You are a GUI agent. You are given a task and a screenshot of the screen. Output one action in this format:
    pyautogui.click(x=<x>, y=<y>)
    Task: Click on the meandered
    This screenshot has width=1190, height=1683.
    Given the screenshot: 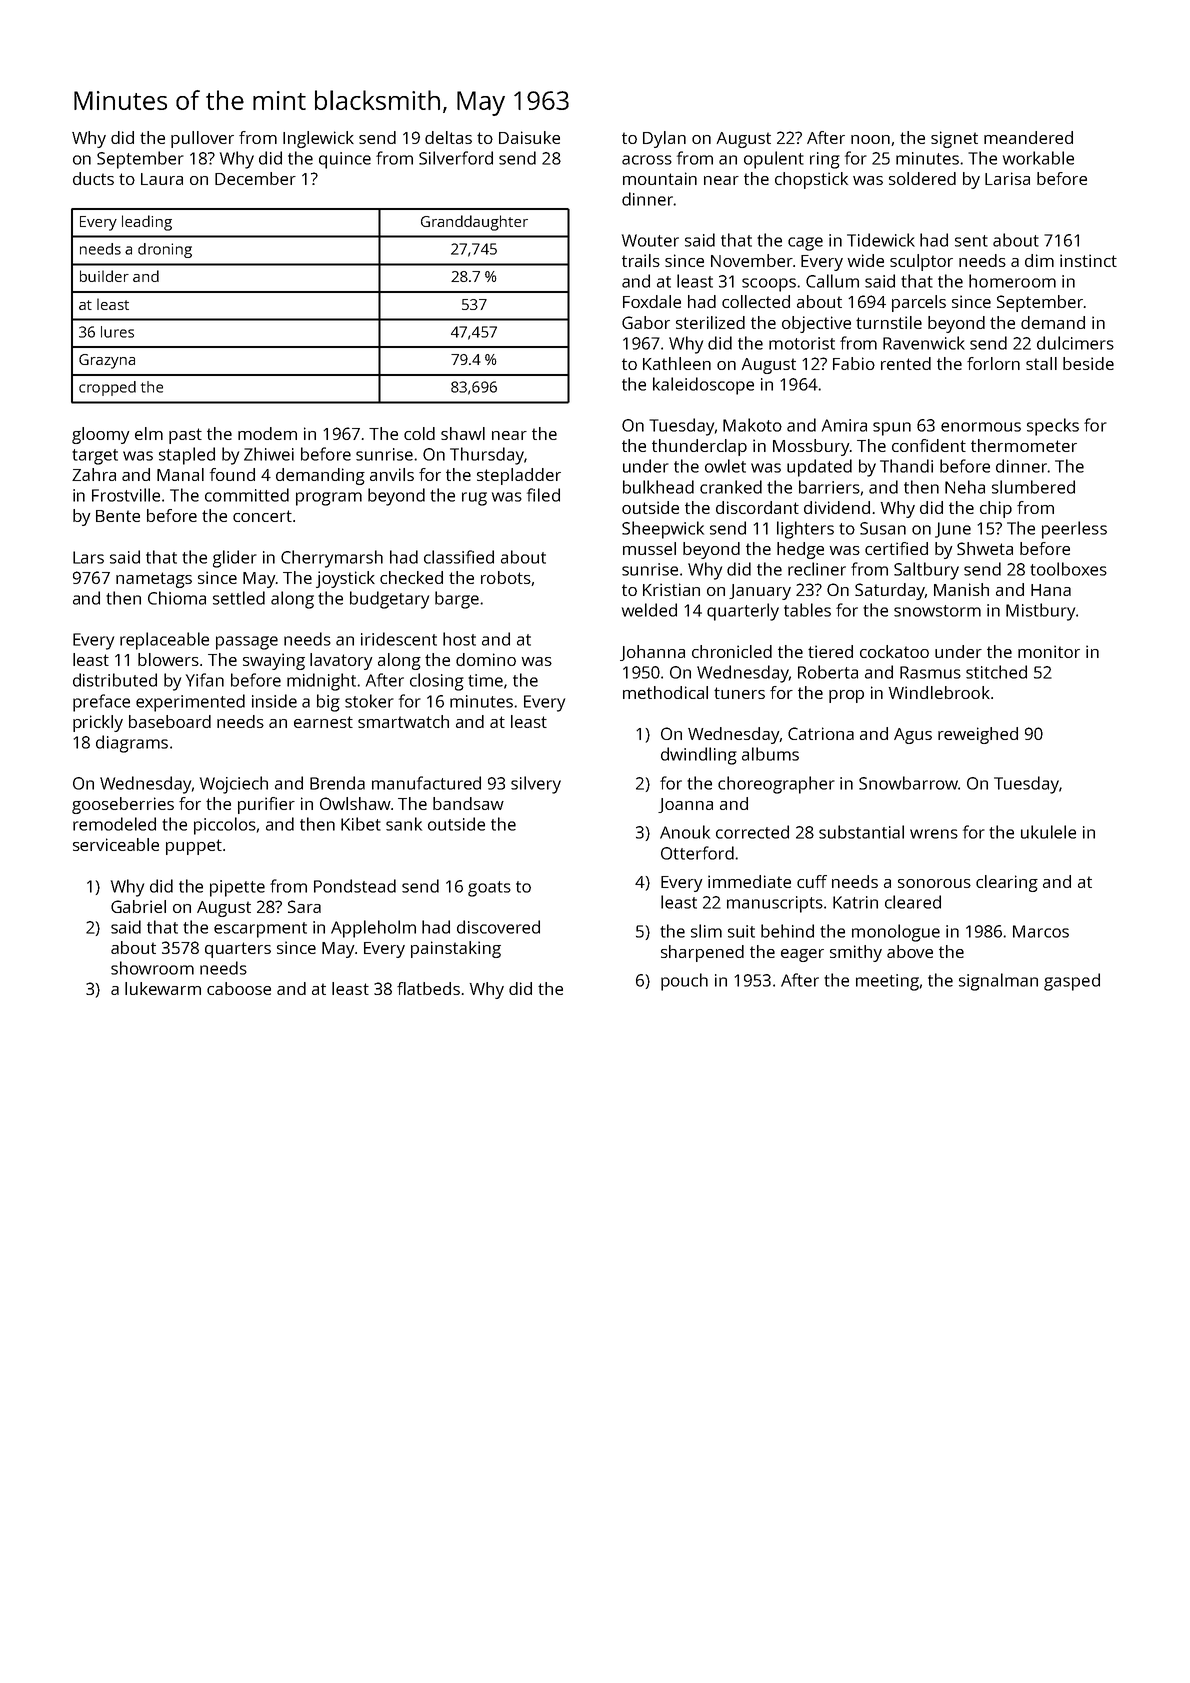 What is the action you would take?
    pyautogui.click(x=1028, y=137)
